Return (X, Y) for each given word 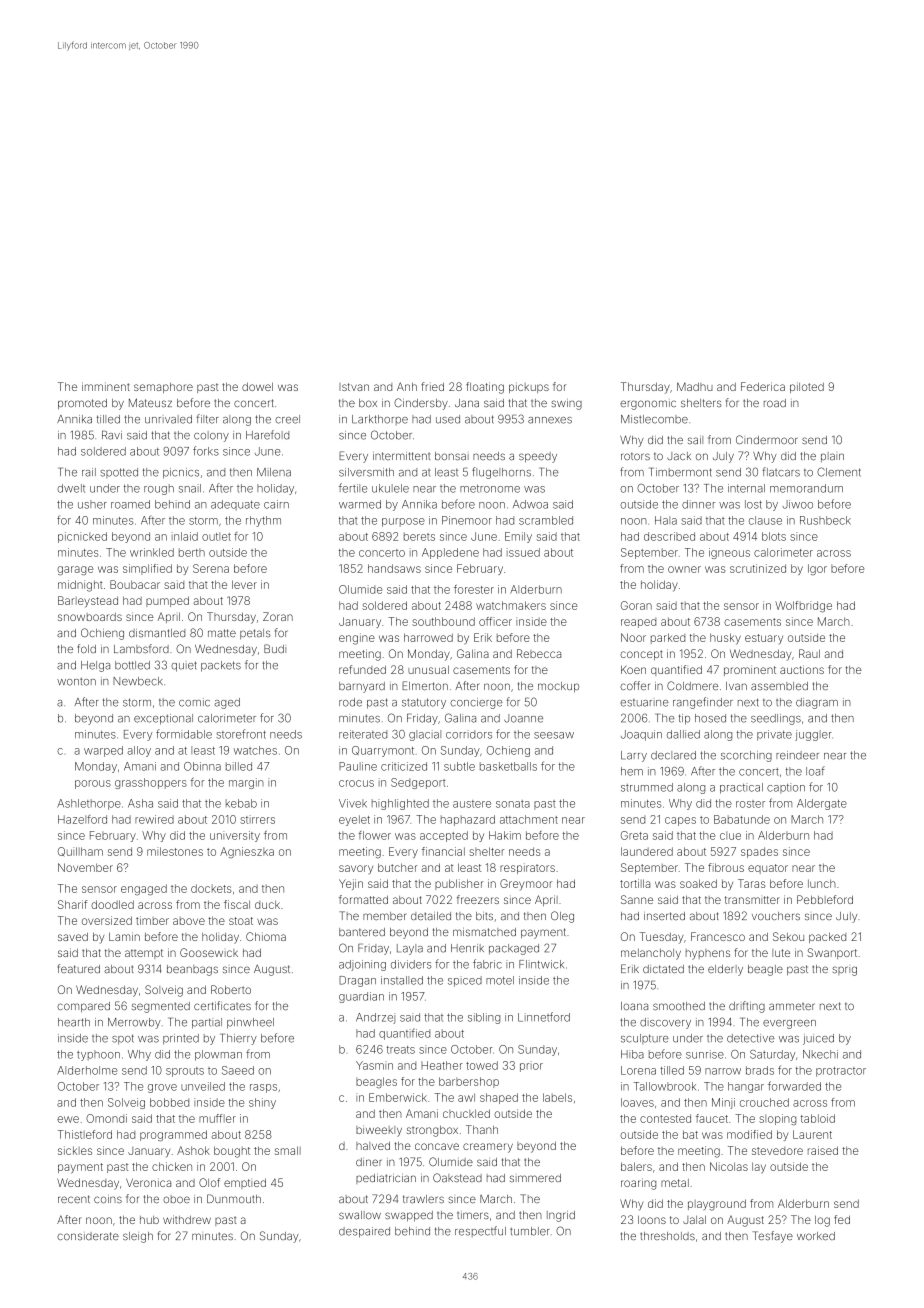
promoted (82, 404)
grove (162, 1088)
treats (401, 1050)
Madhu (695, 386)
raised (823, 1150)
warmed (360, 504)
